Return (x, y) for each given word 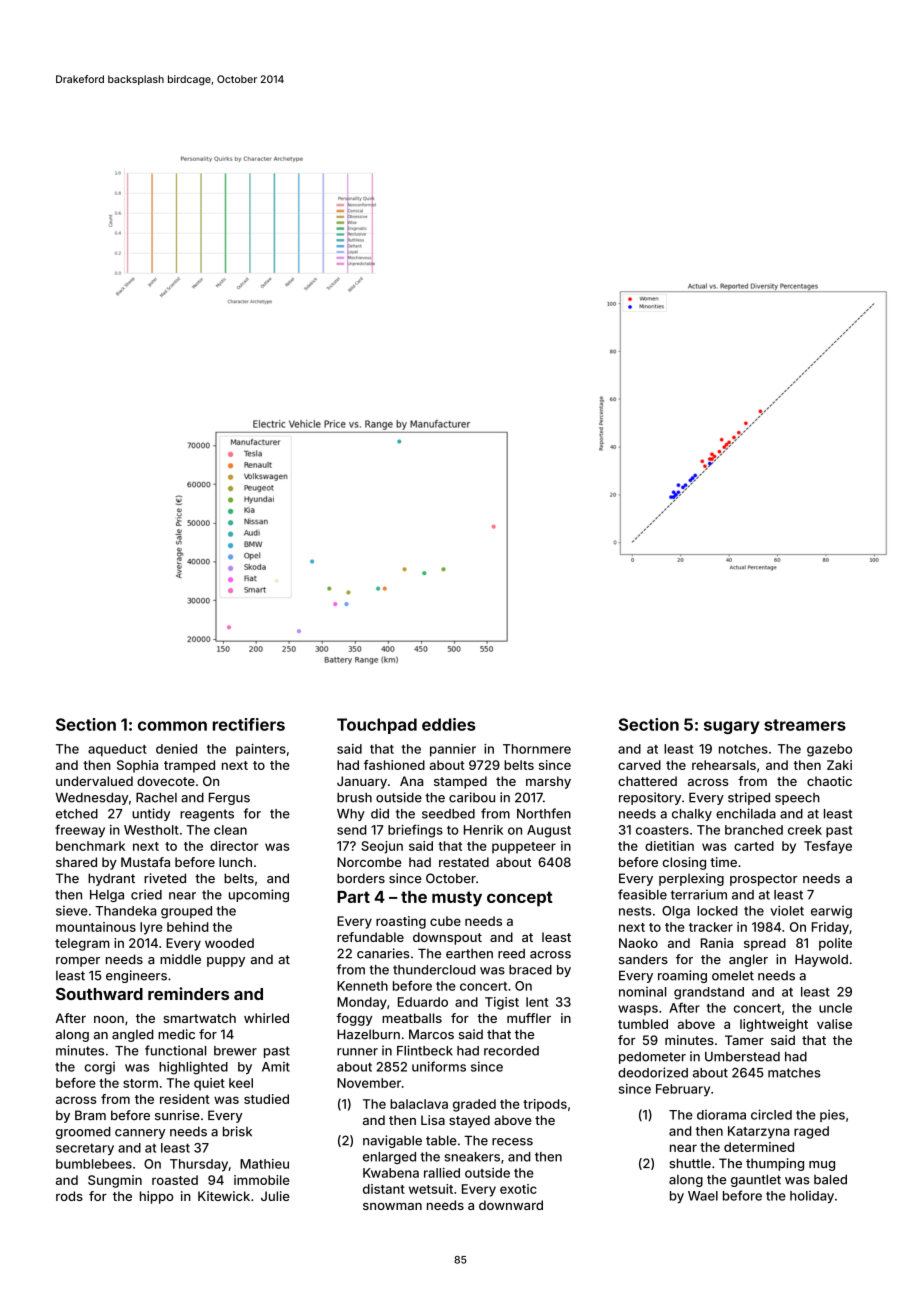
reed (511, 954)
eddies (449, 724)
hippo (157, 1197)
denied (176, 749)
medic (176, 1034)
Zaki (839, 765)
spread (765, 944)
